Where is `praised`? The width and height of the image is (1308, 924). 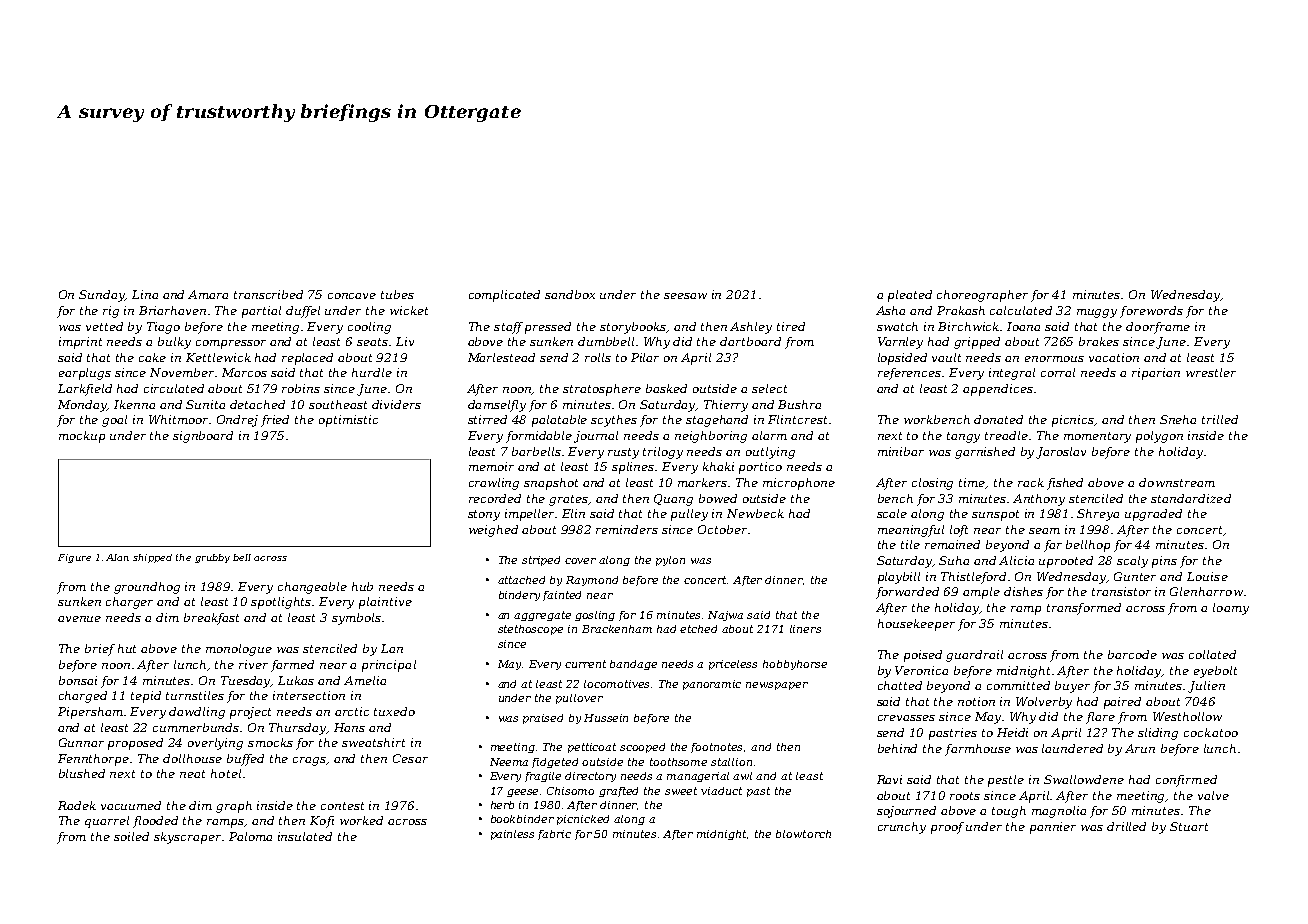
praised is located at coordinates (543, 719).
